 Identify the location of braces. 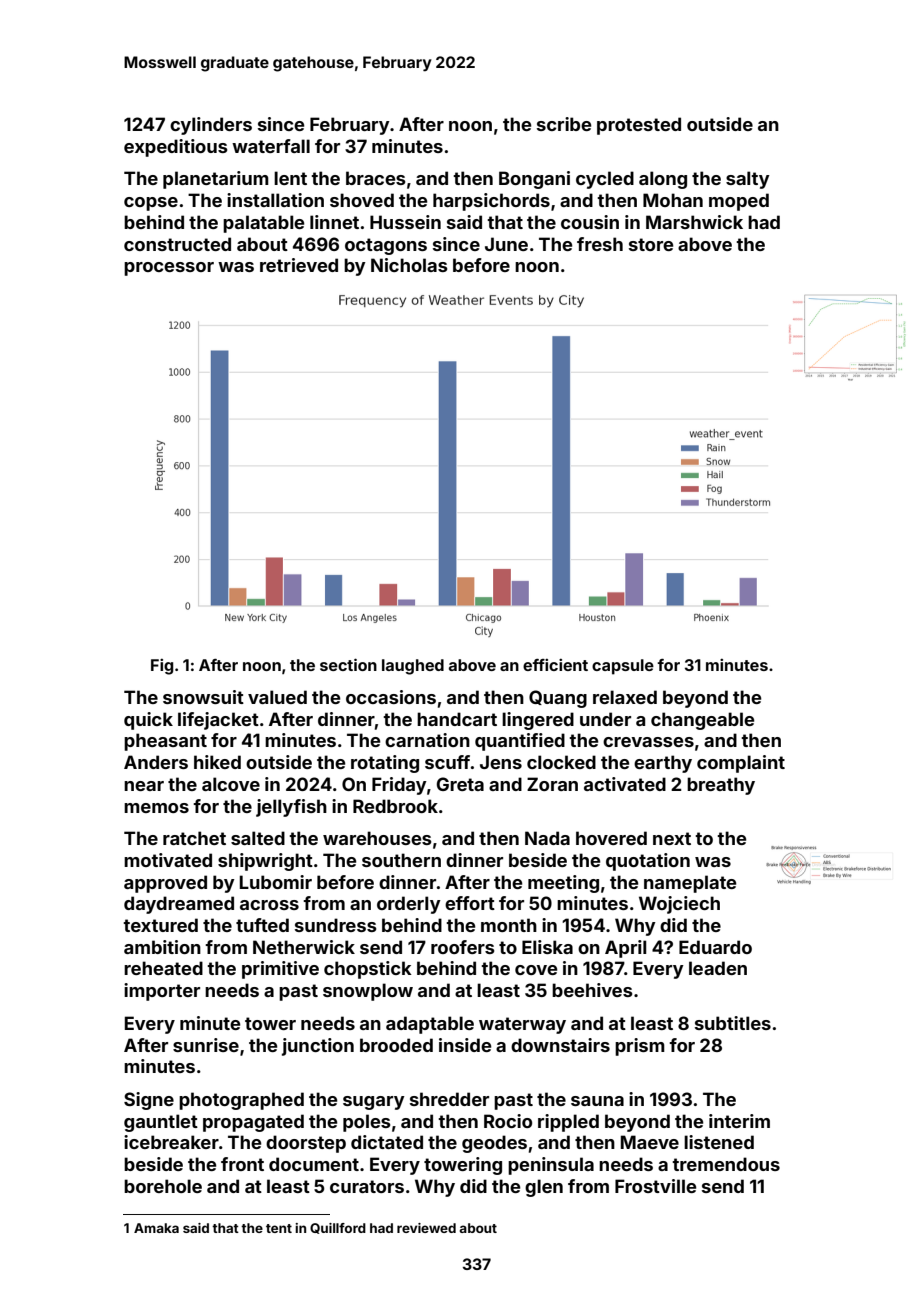
(376, 178).
